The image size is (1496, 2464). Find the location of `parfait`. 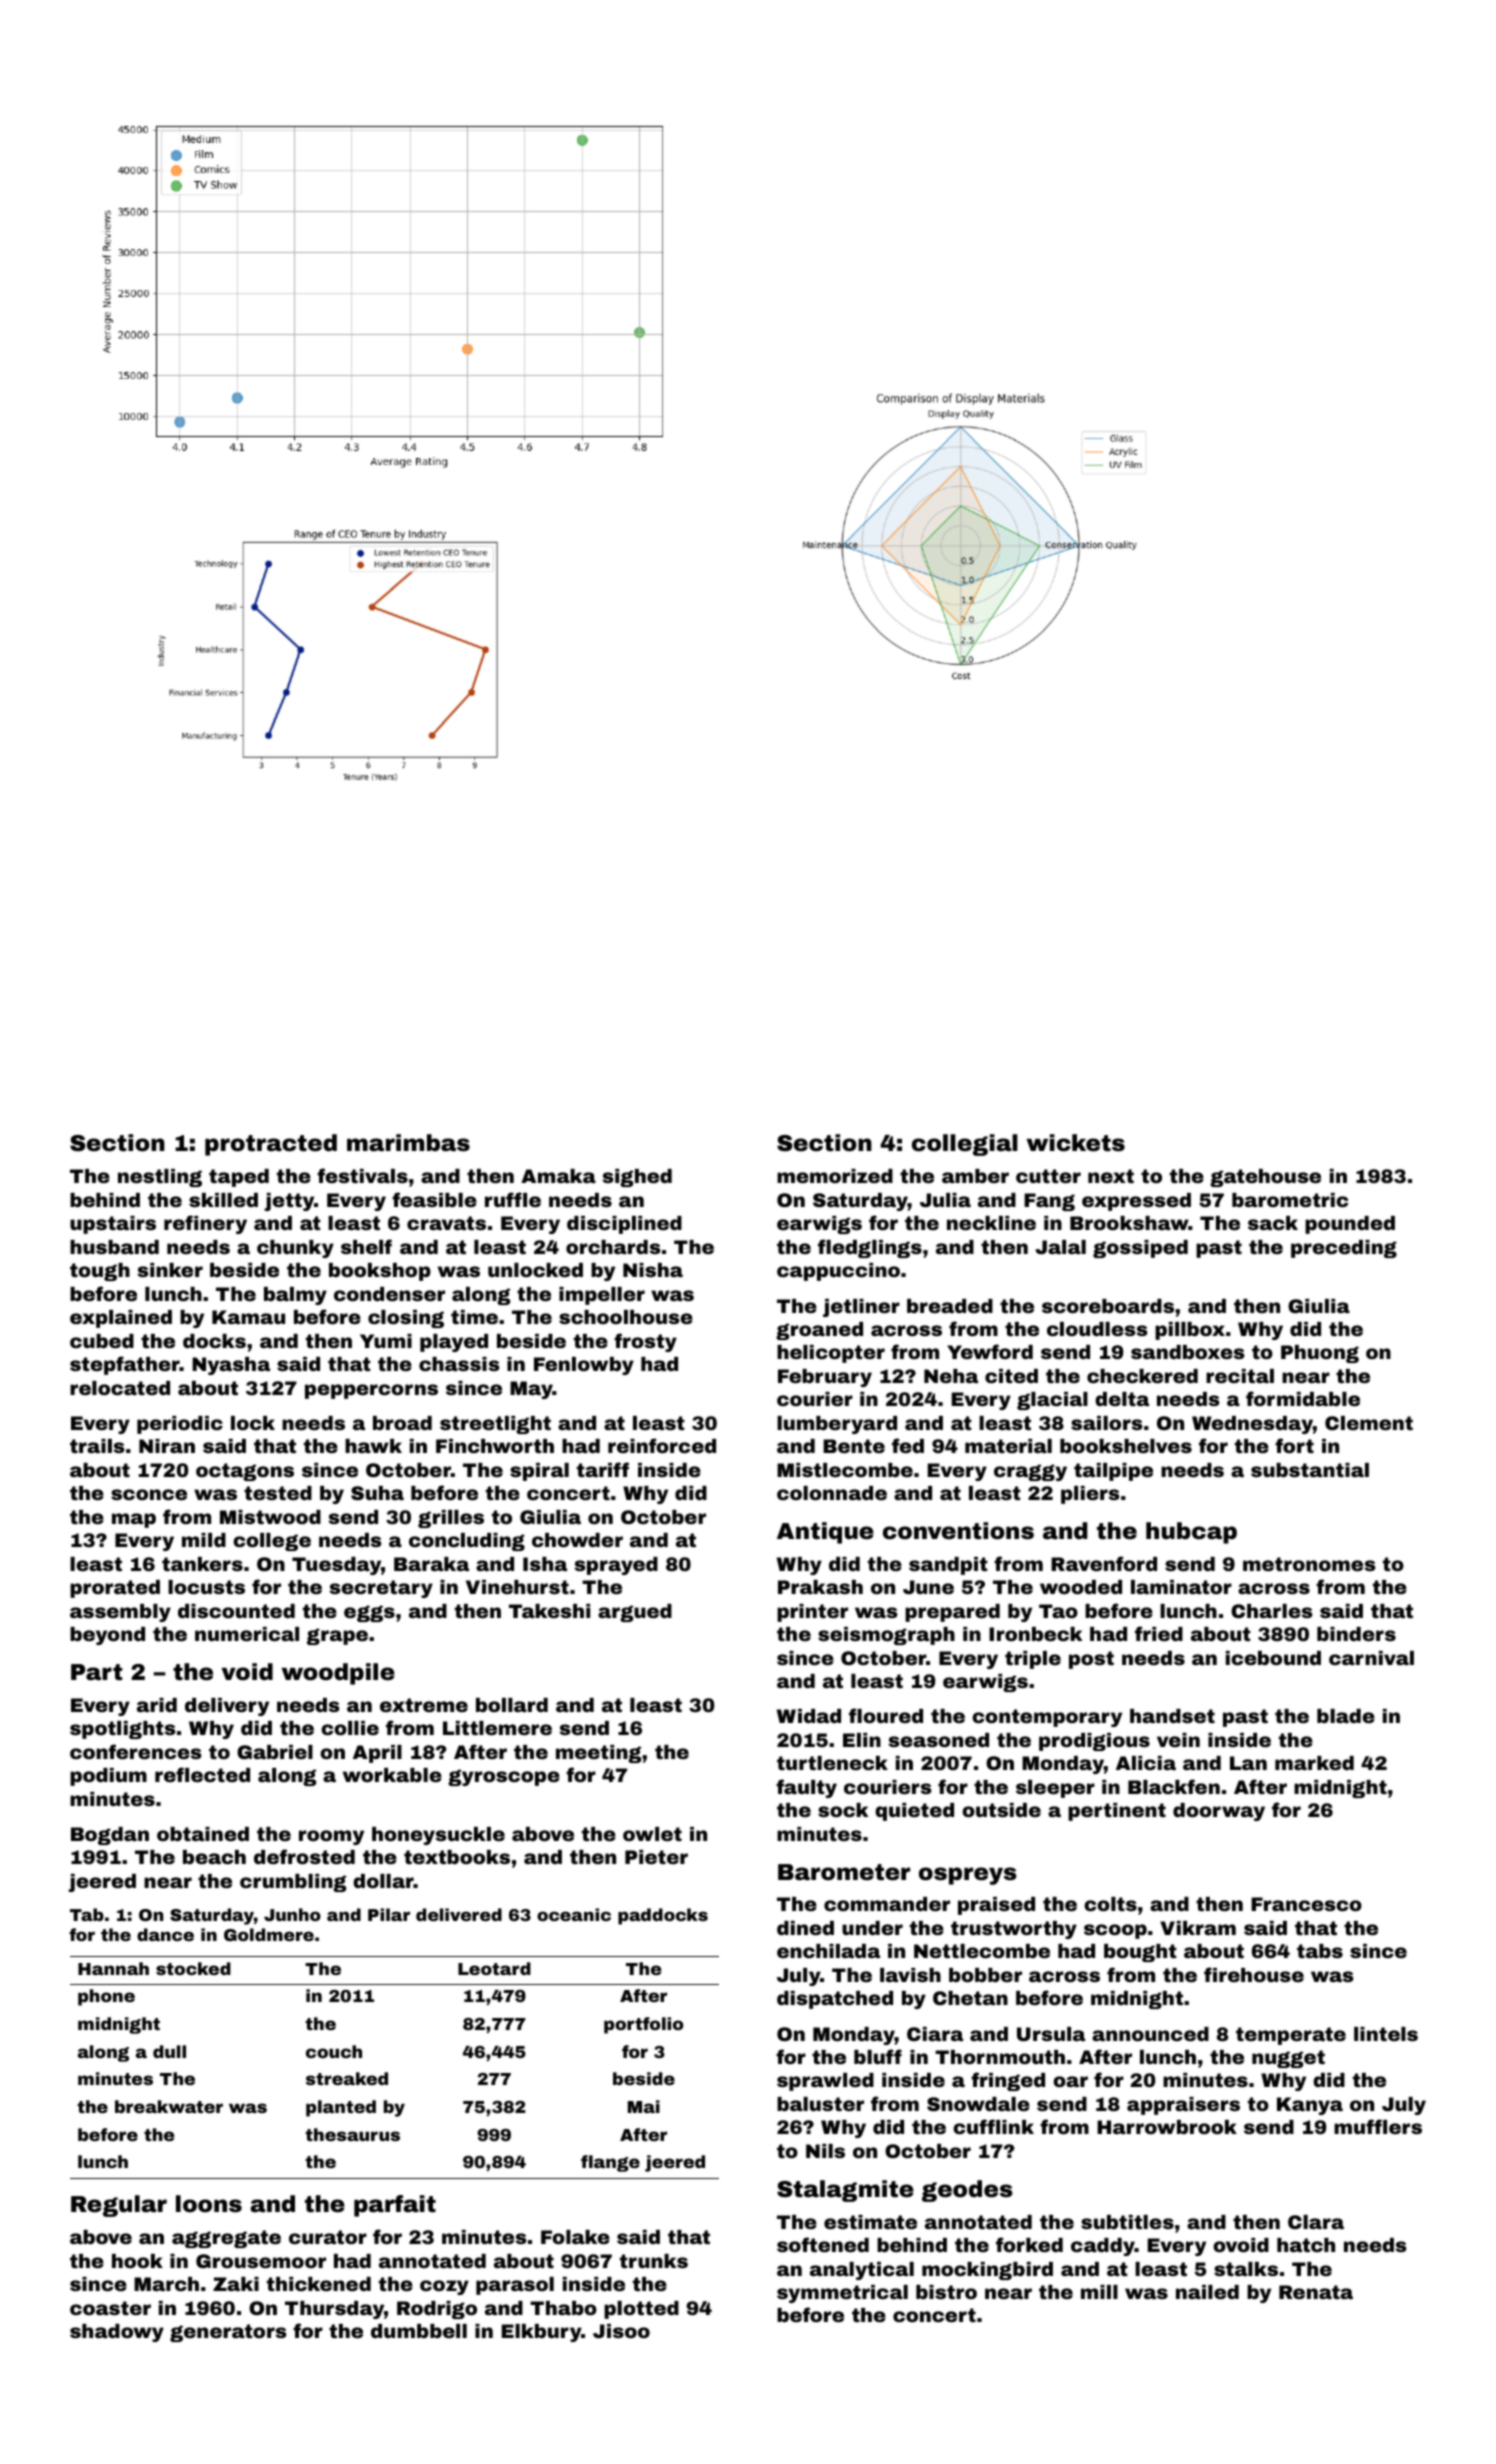

parfait is located at coordinates (395, 2206).
